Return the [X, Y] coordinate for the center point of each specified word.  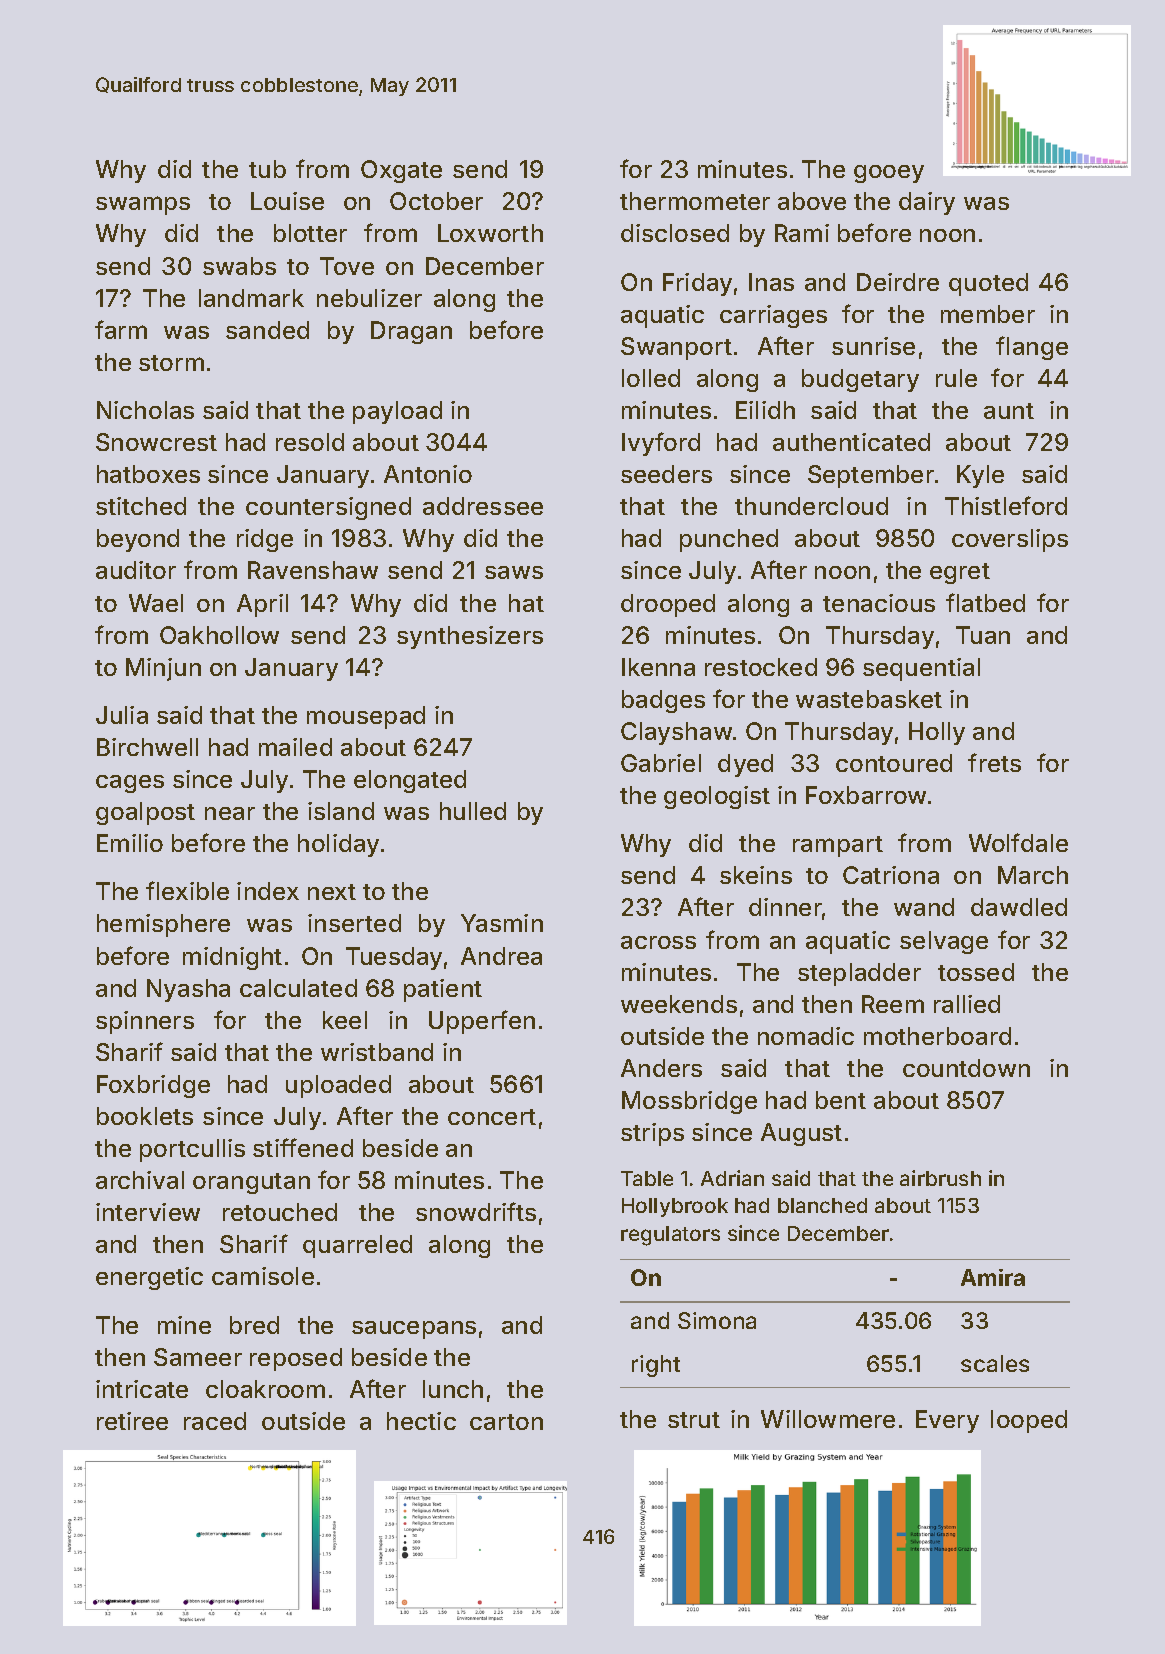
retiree [132, 1421]
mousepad [366, 717]
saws [514, 572]
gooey [889, 174]
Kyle [980, 476]
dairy [927, 203]
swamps [143, 205]
